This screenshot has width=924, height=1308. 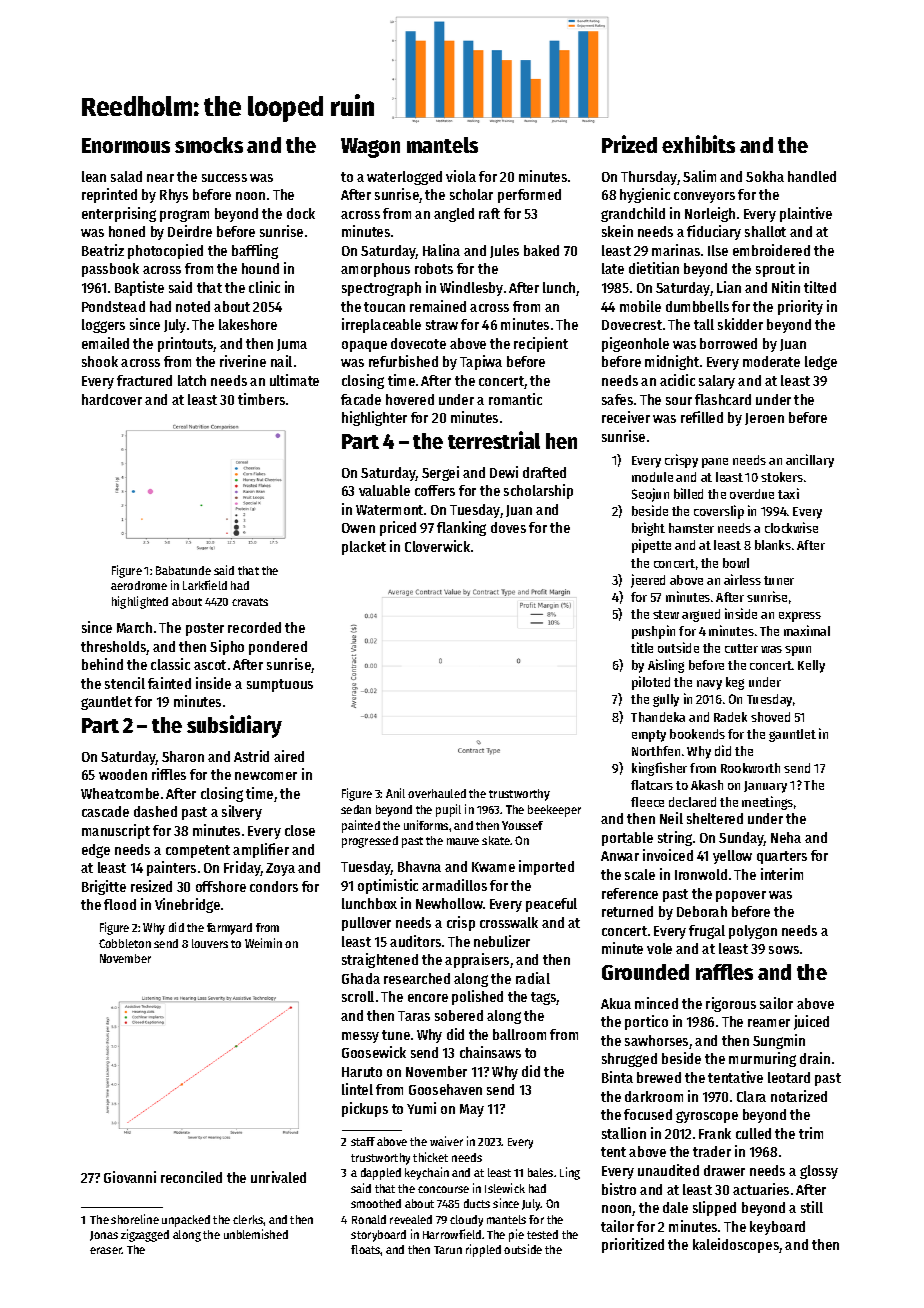 What do you see at coordinates (191, 1177) in the screenshot?
I see `reconciled` at bounding box center [191, 1177].
